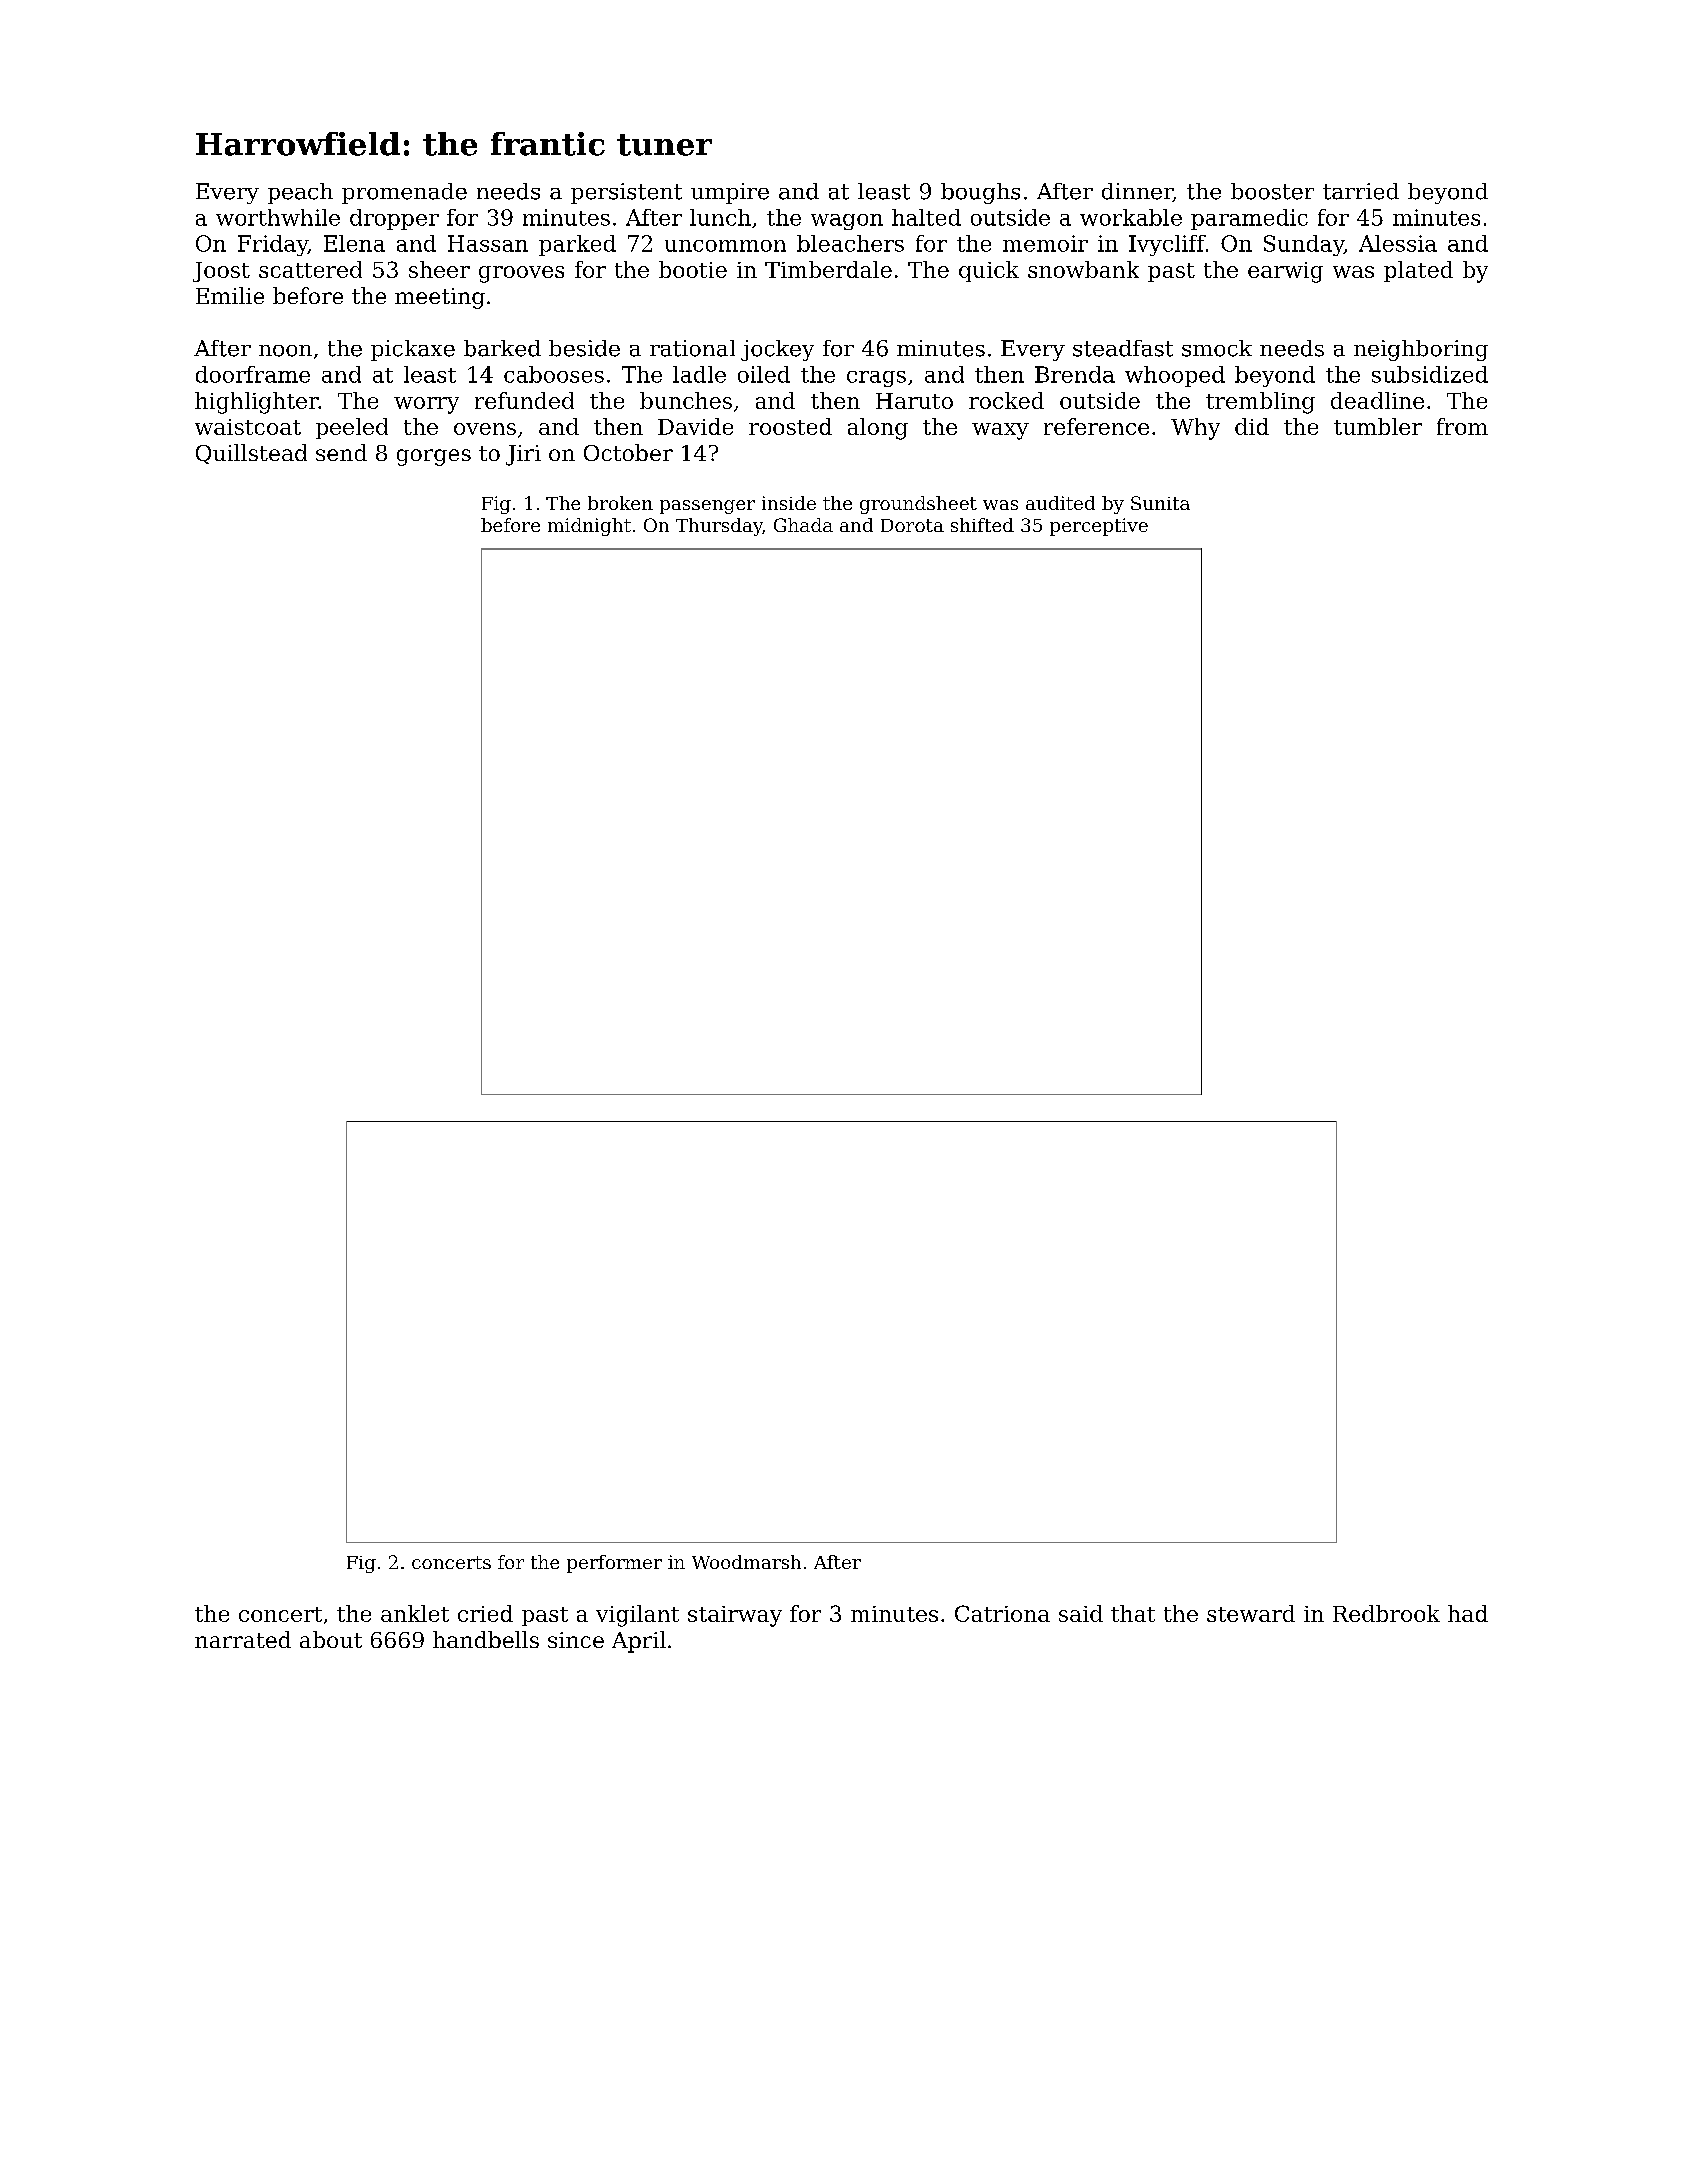 Image resolution: width=1683 pixels, height=2178 pixels. What do you see at coordinates (440, 298) in the page?
I see `meeting` at bounding box center [440, 298].
